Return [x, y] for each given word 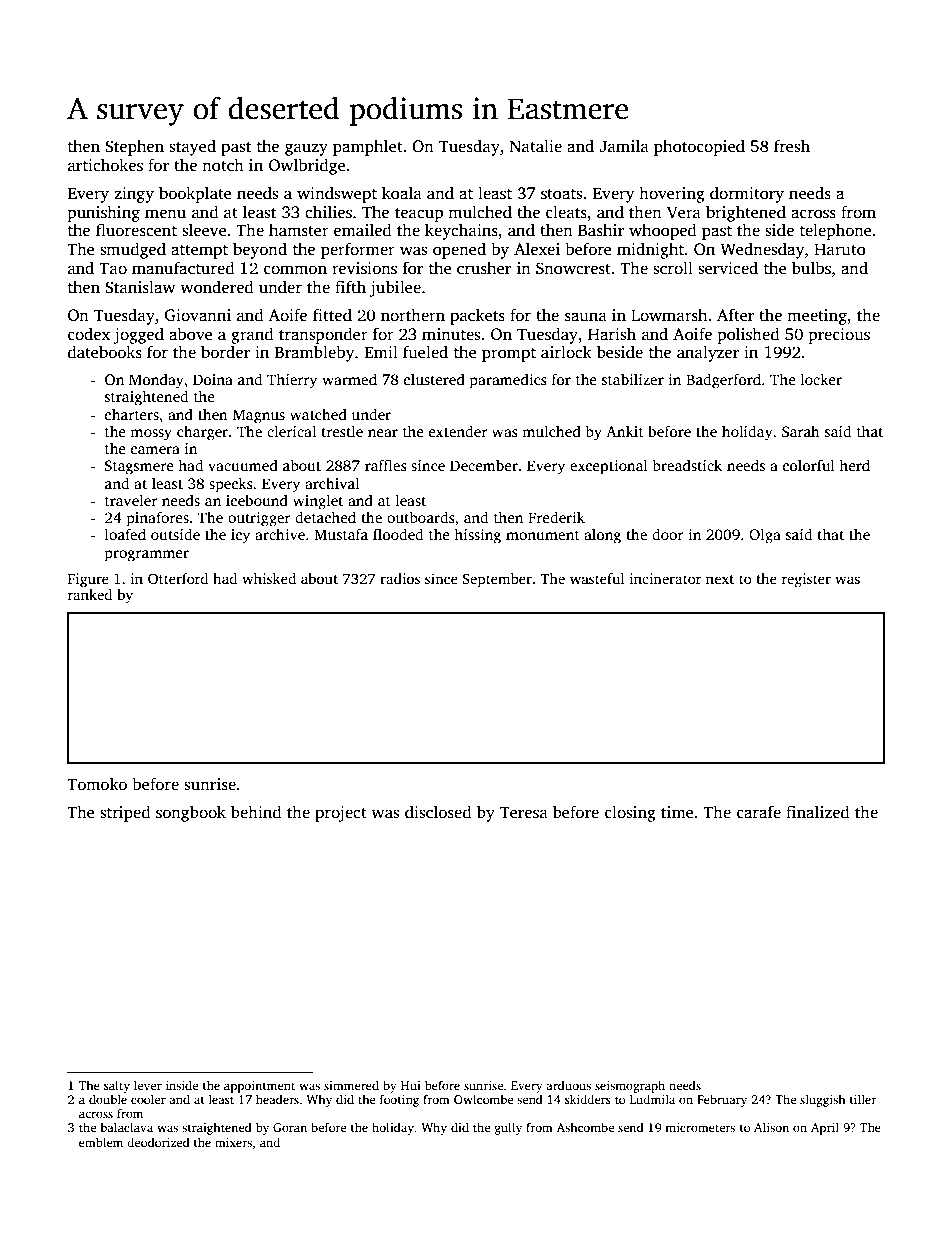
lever [148, 1085]
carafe [759, 812]
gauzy [306, 149]
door [668, 534]
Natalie [536, 146]
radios [400, 578]
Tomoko [97, 783]
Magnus [259, 416]
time [677, 812]
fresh [792, 146]
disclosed [438, 812]
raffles [386, 465]
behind [256, 812]
